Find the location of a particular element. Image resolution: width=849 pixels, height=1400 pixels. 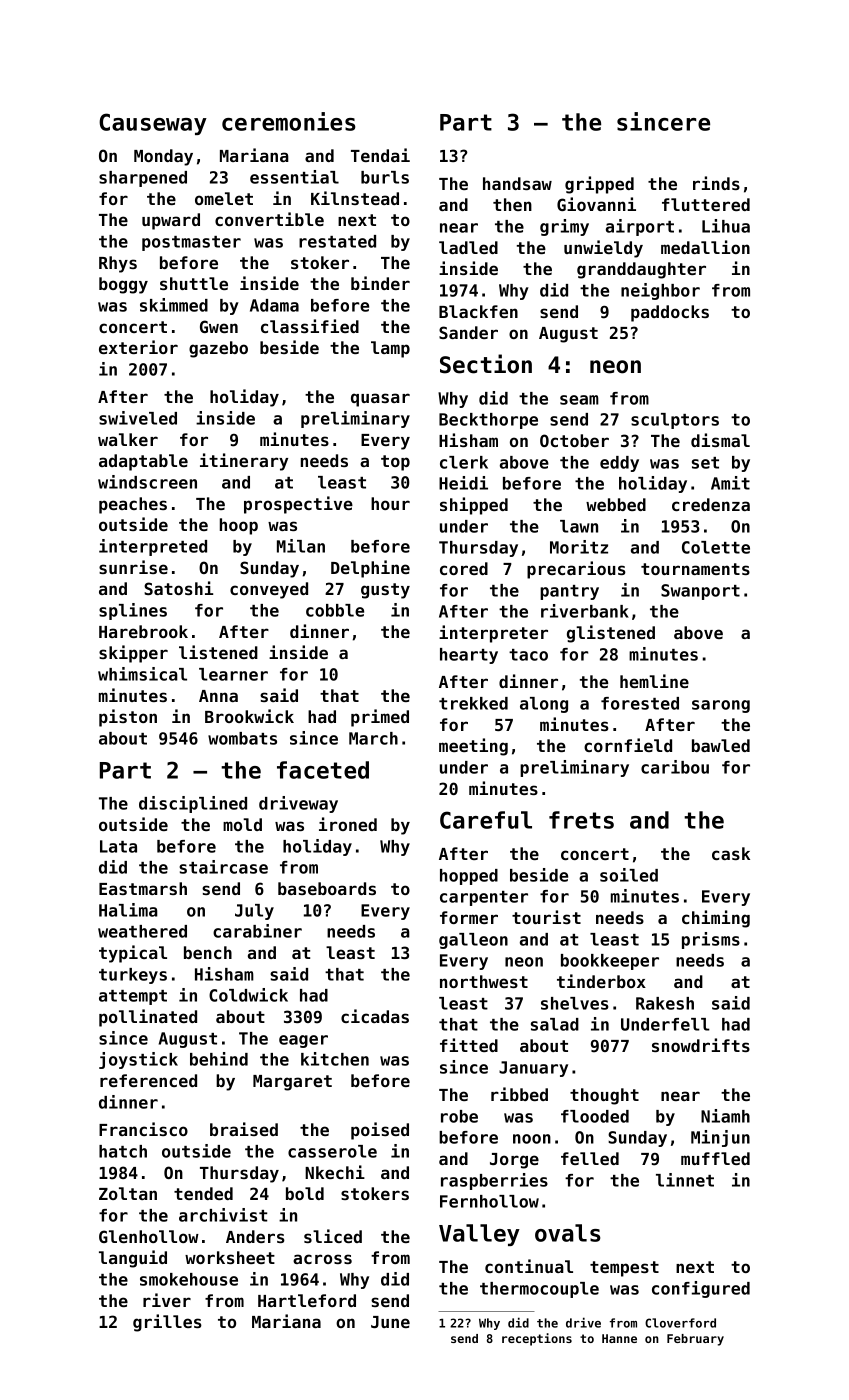

handsaw is located at coordinates (517, 183).
